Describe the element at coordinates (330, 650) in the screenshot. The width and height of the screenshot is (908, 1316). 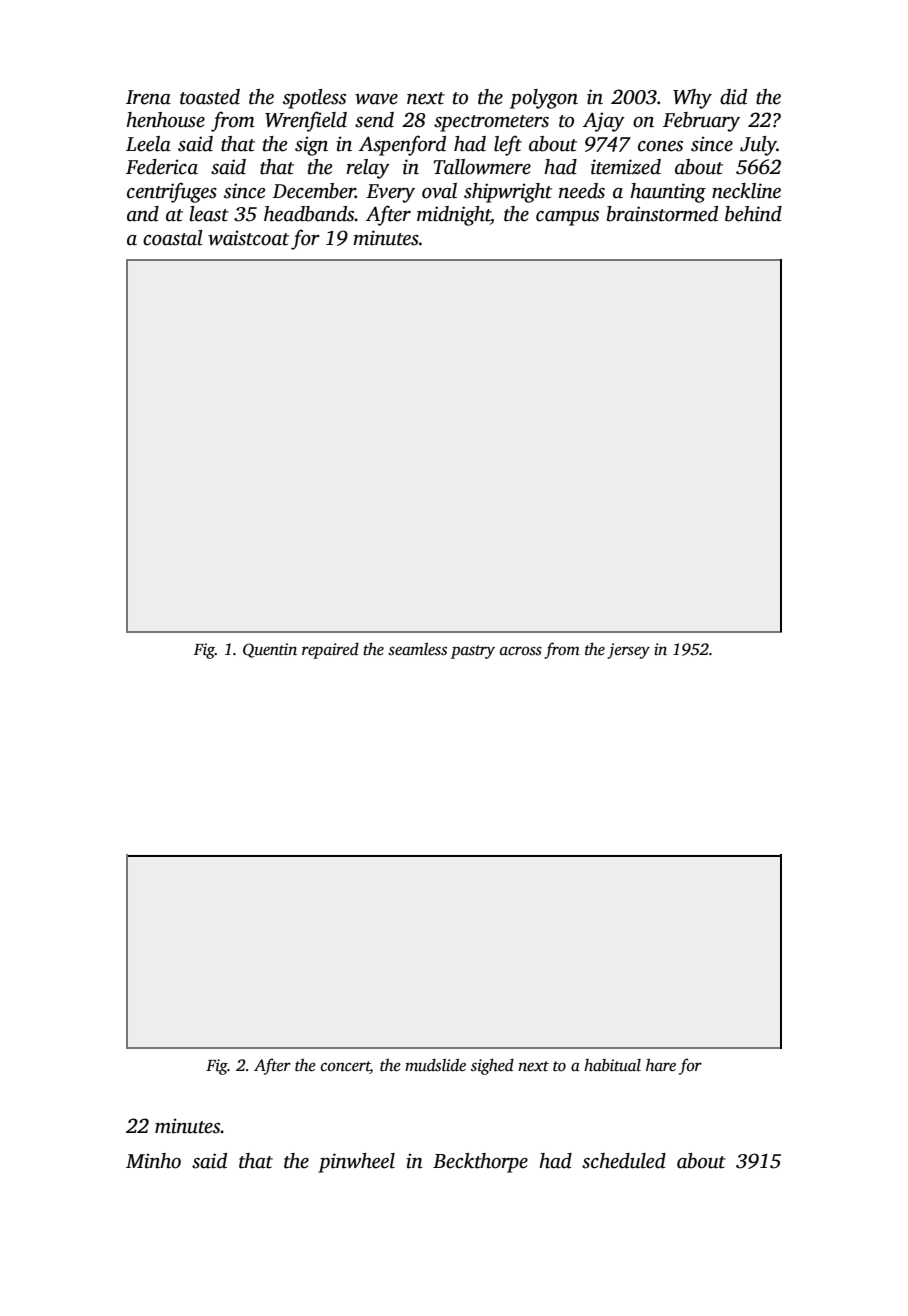
I see `repaired` at that location.
